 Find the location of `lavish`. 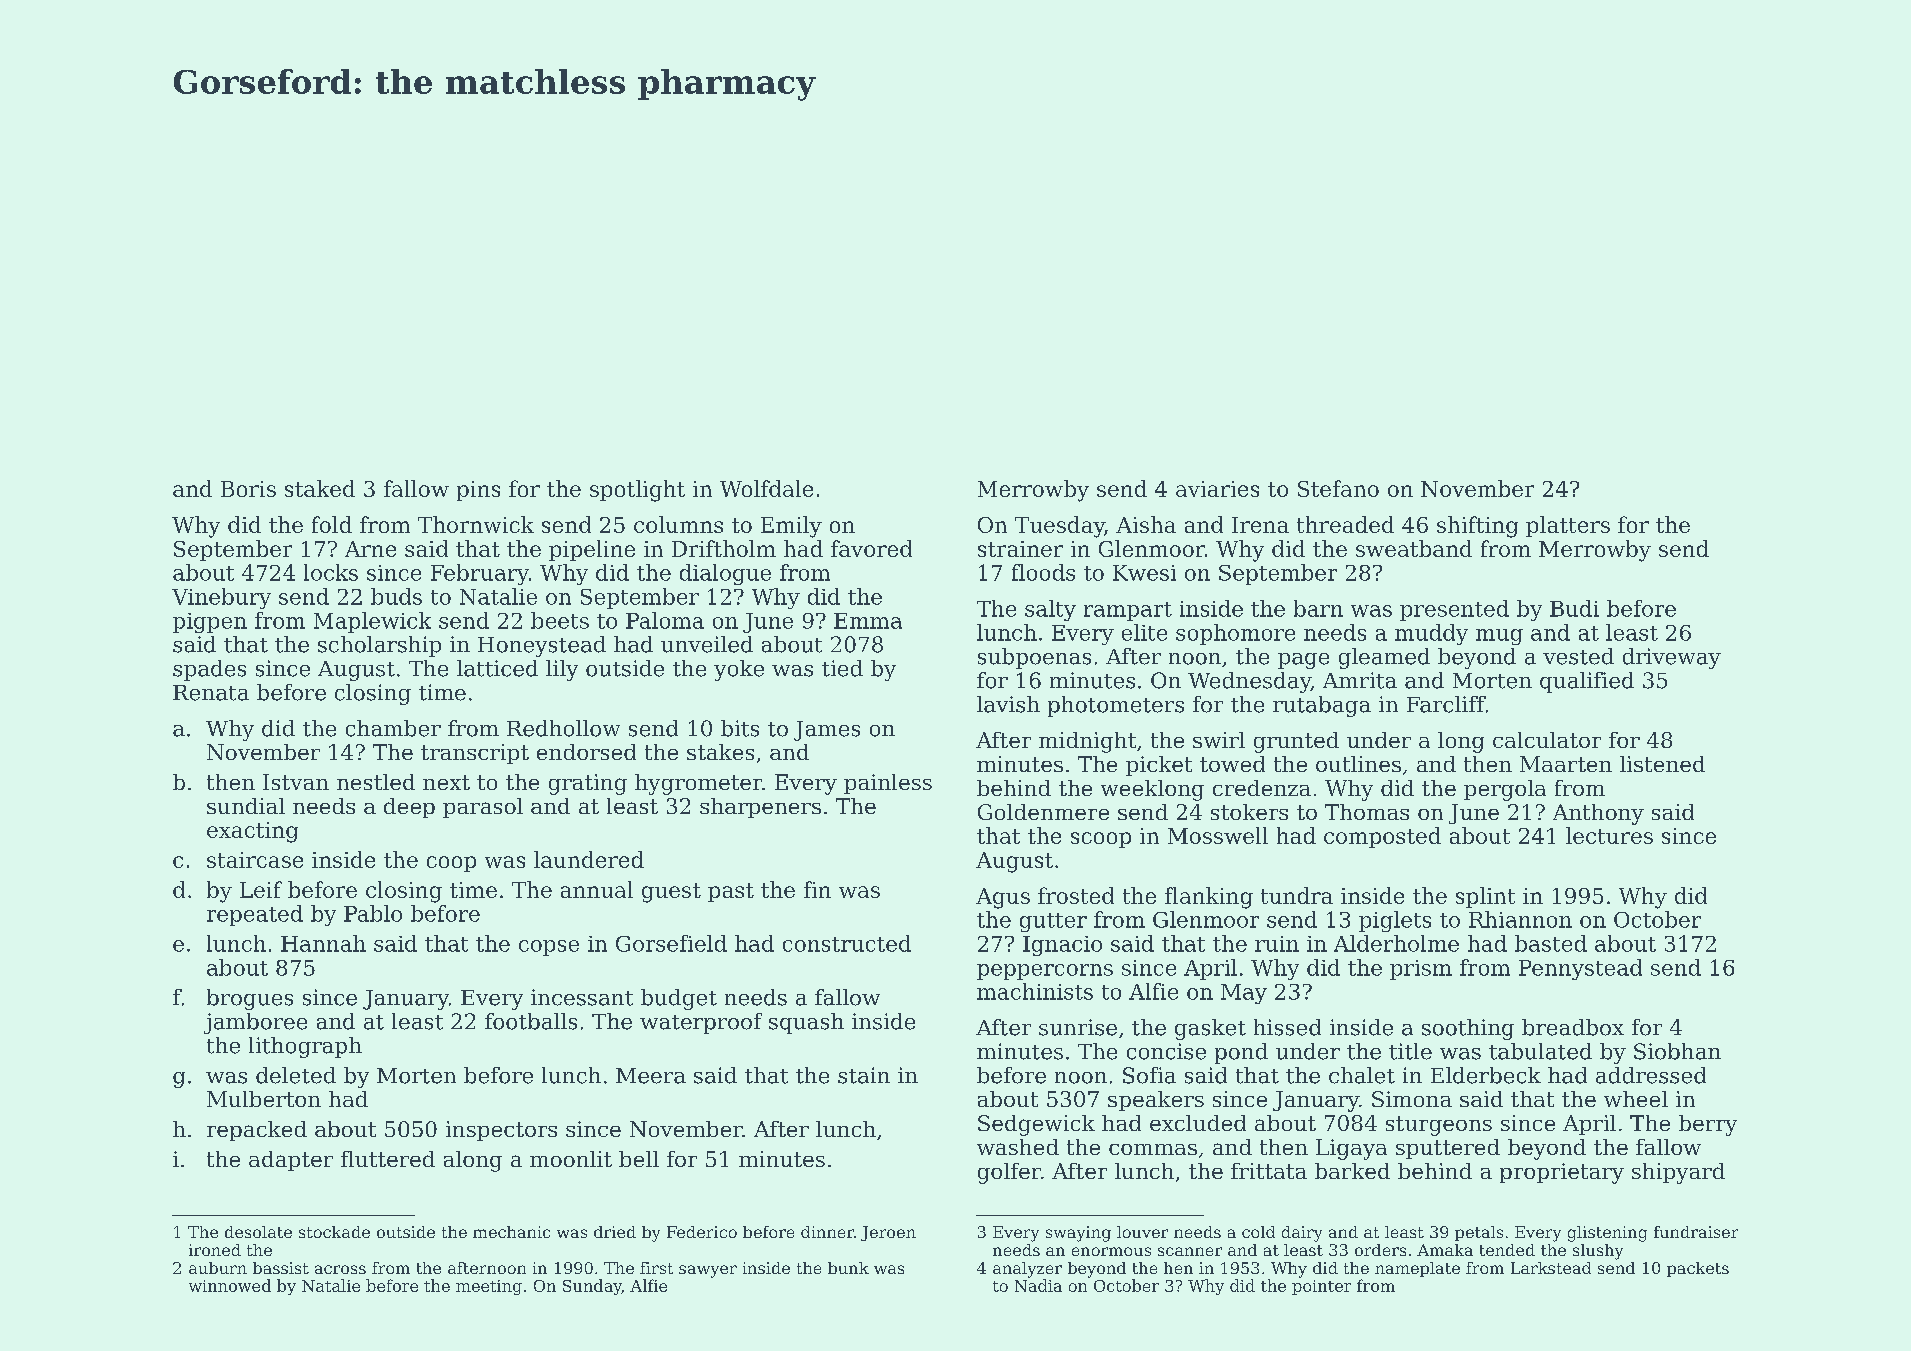

lavish is located at coordinates (1008, 704).
